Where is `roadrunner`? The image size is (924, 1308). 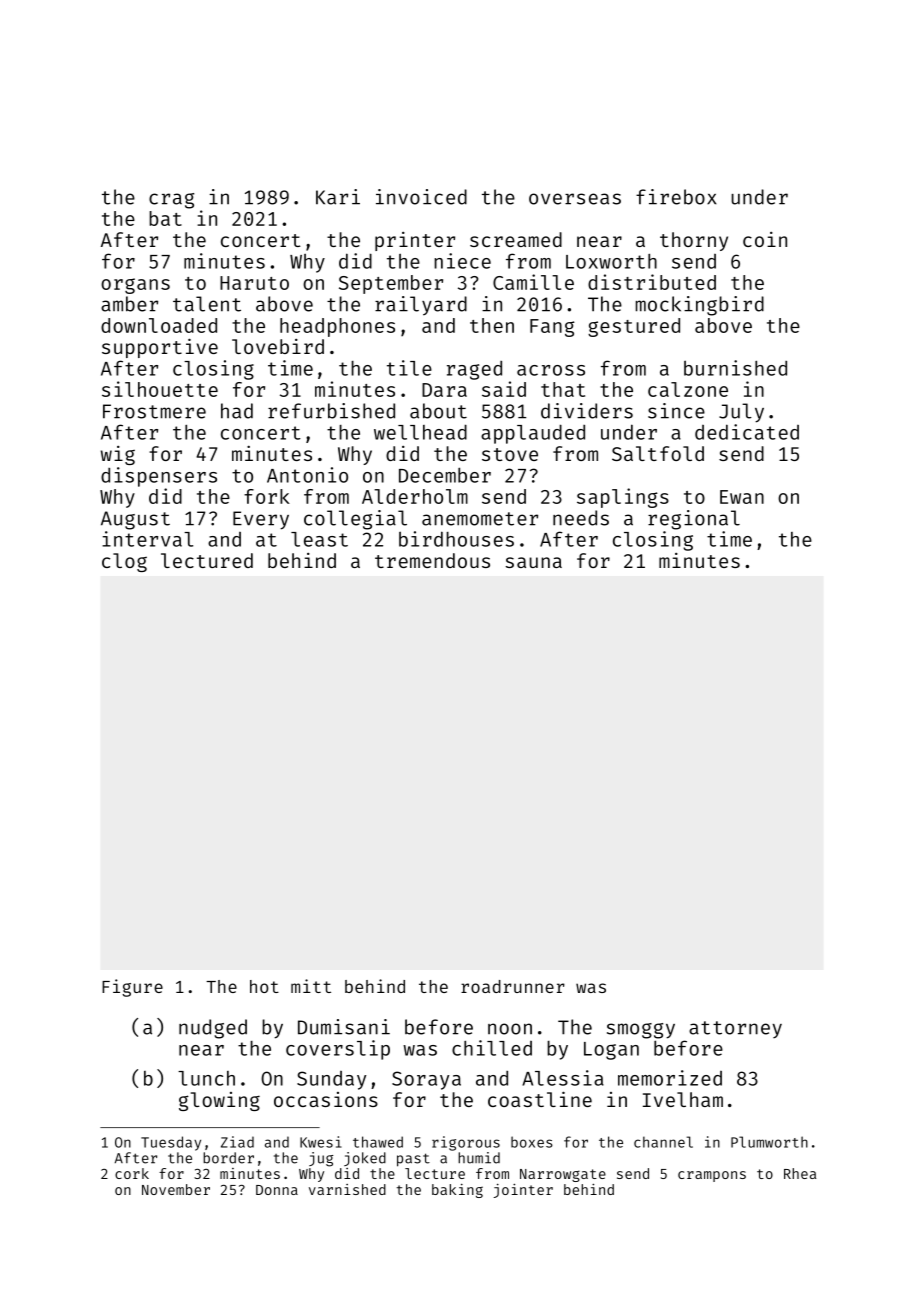
roadrunner is located at coordinates (513, 986).
